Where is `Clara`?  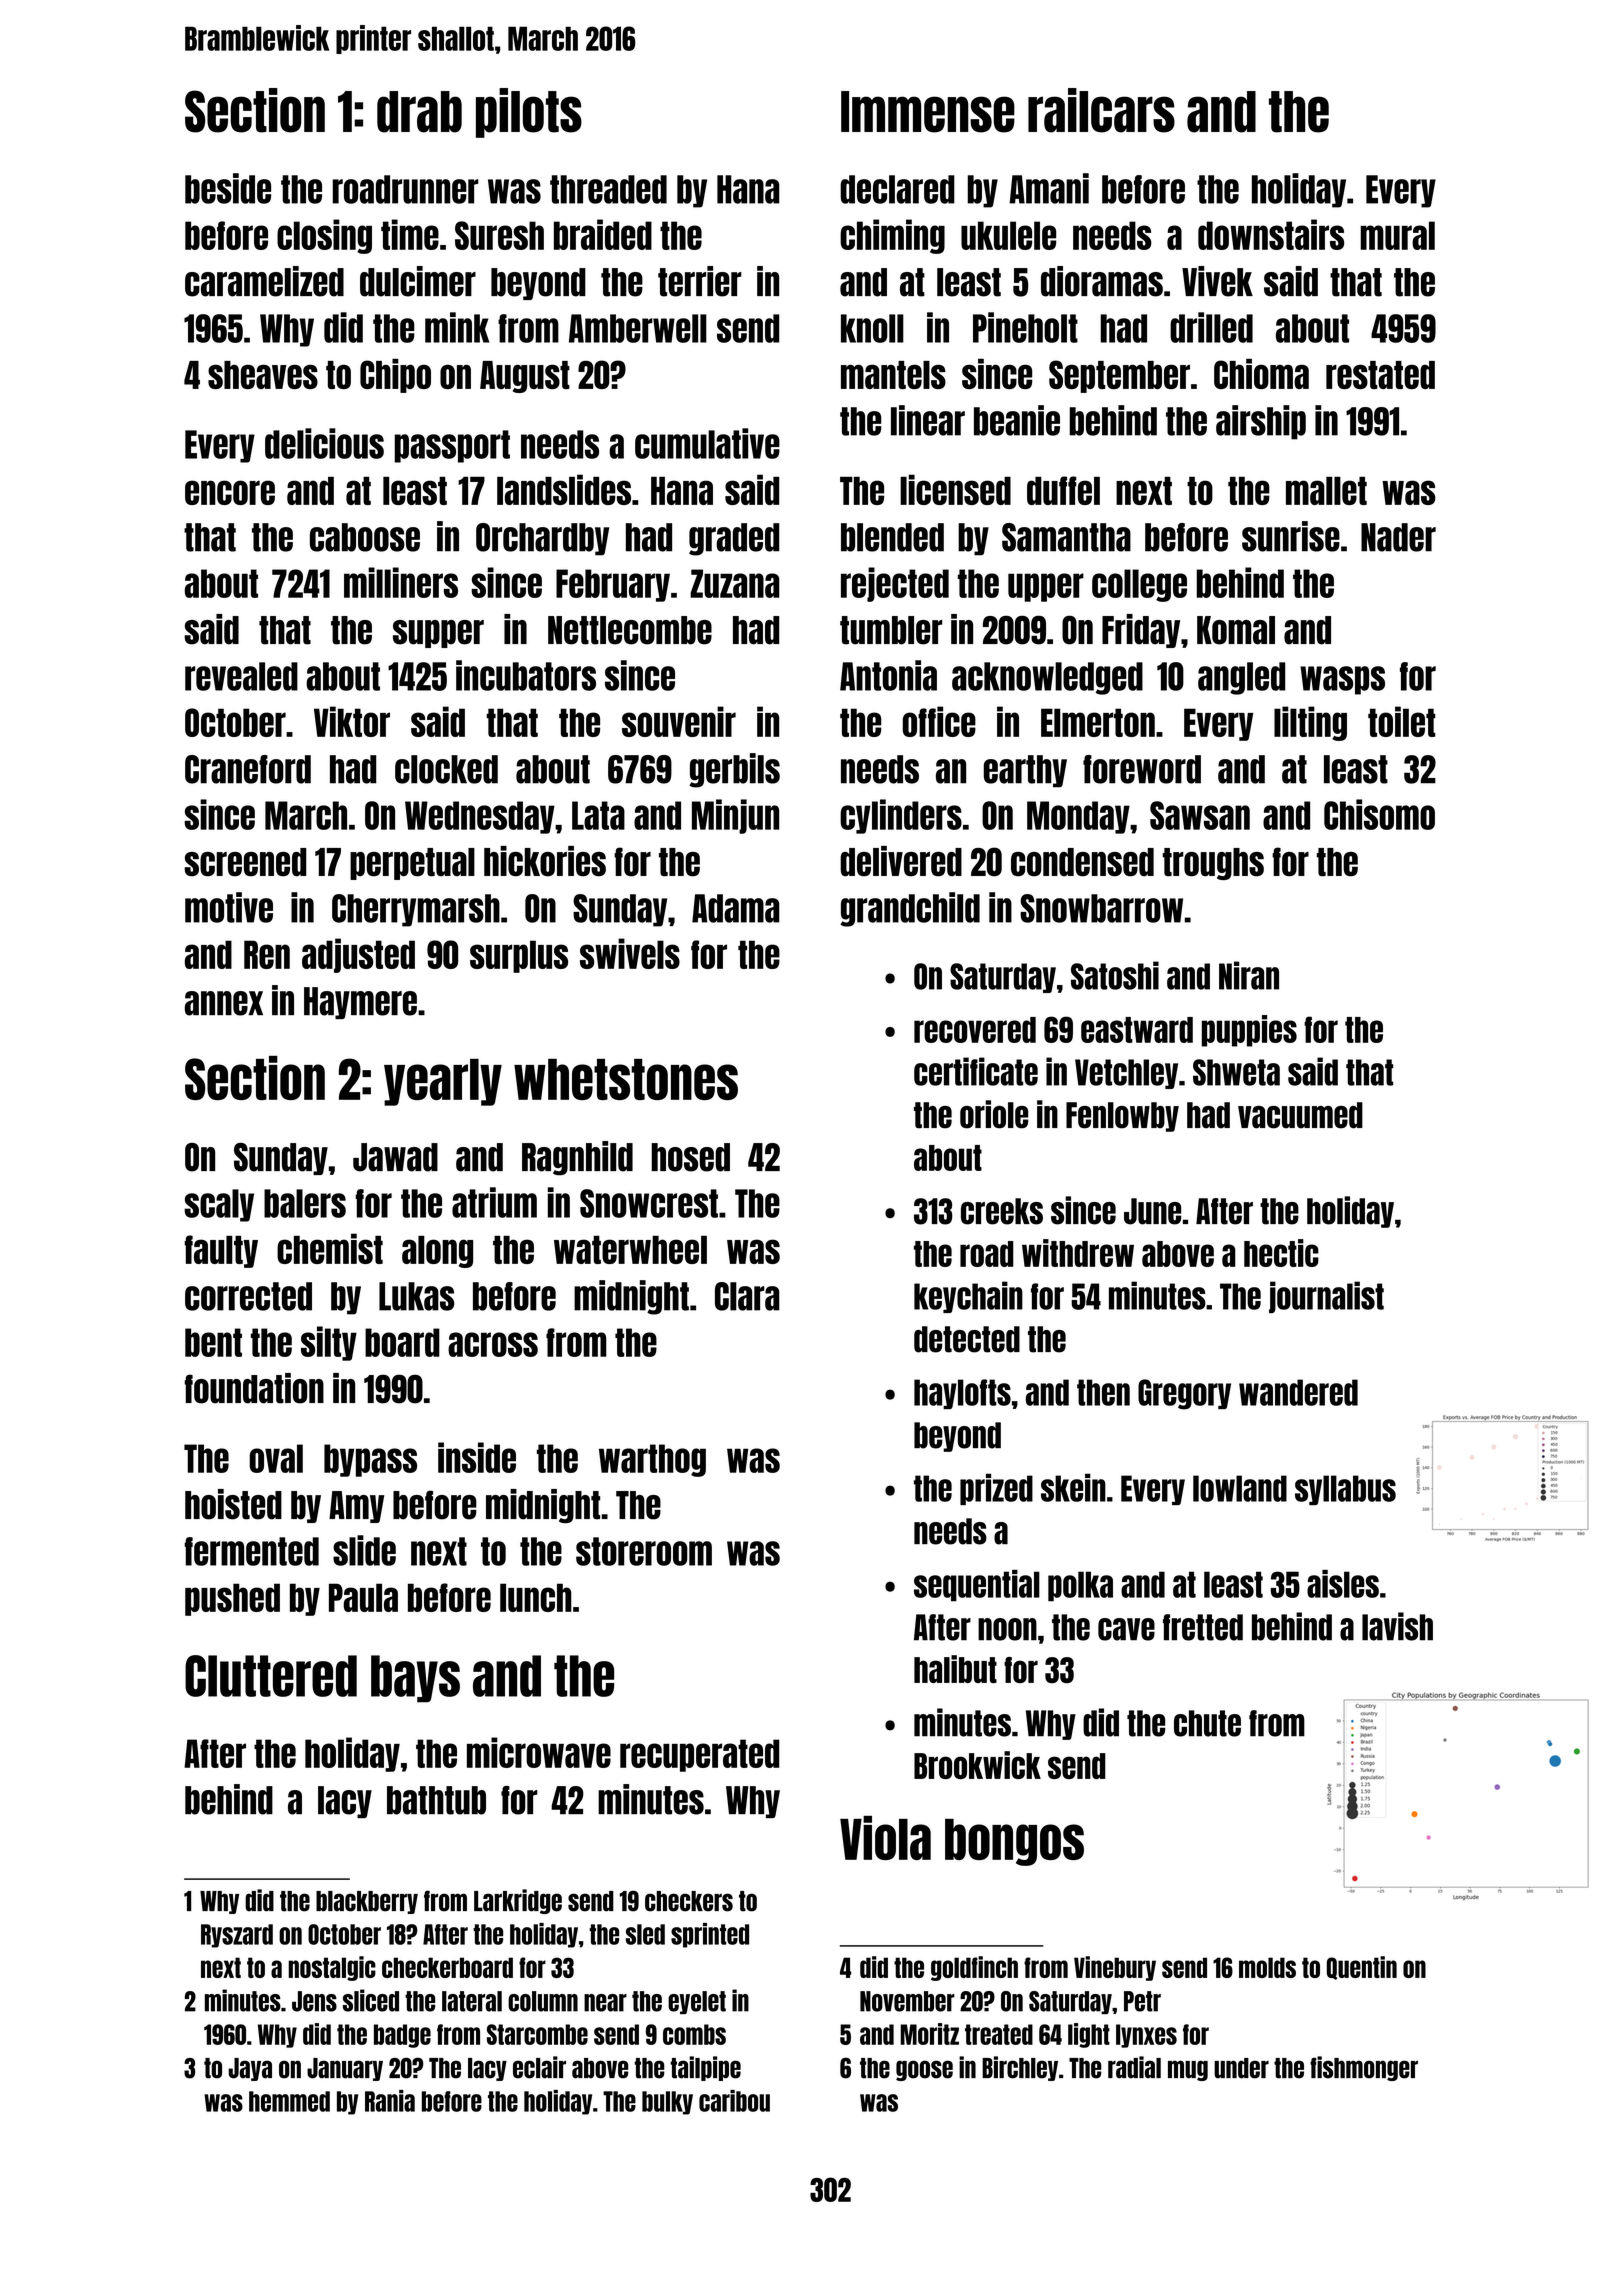 Clara is located at coordinates (747, 1296).
